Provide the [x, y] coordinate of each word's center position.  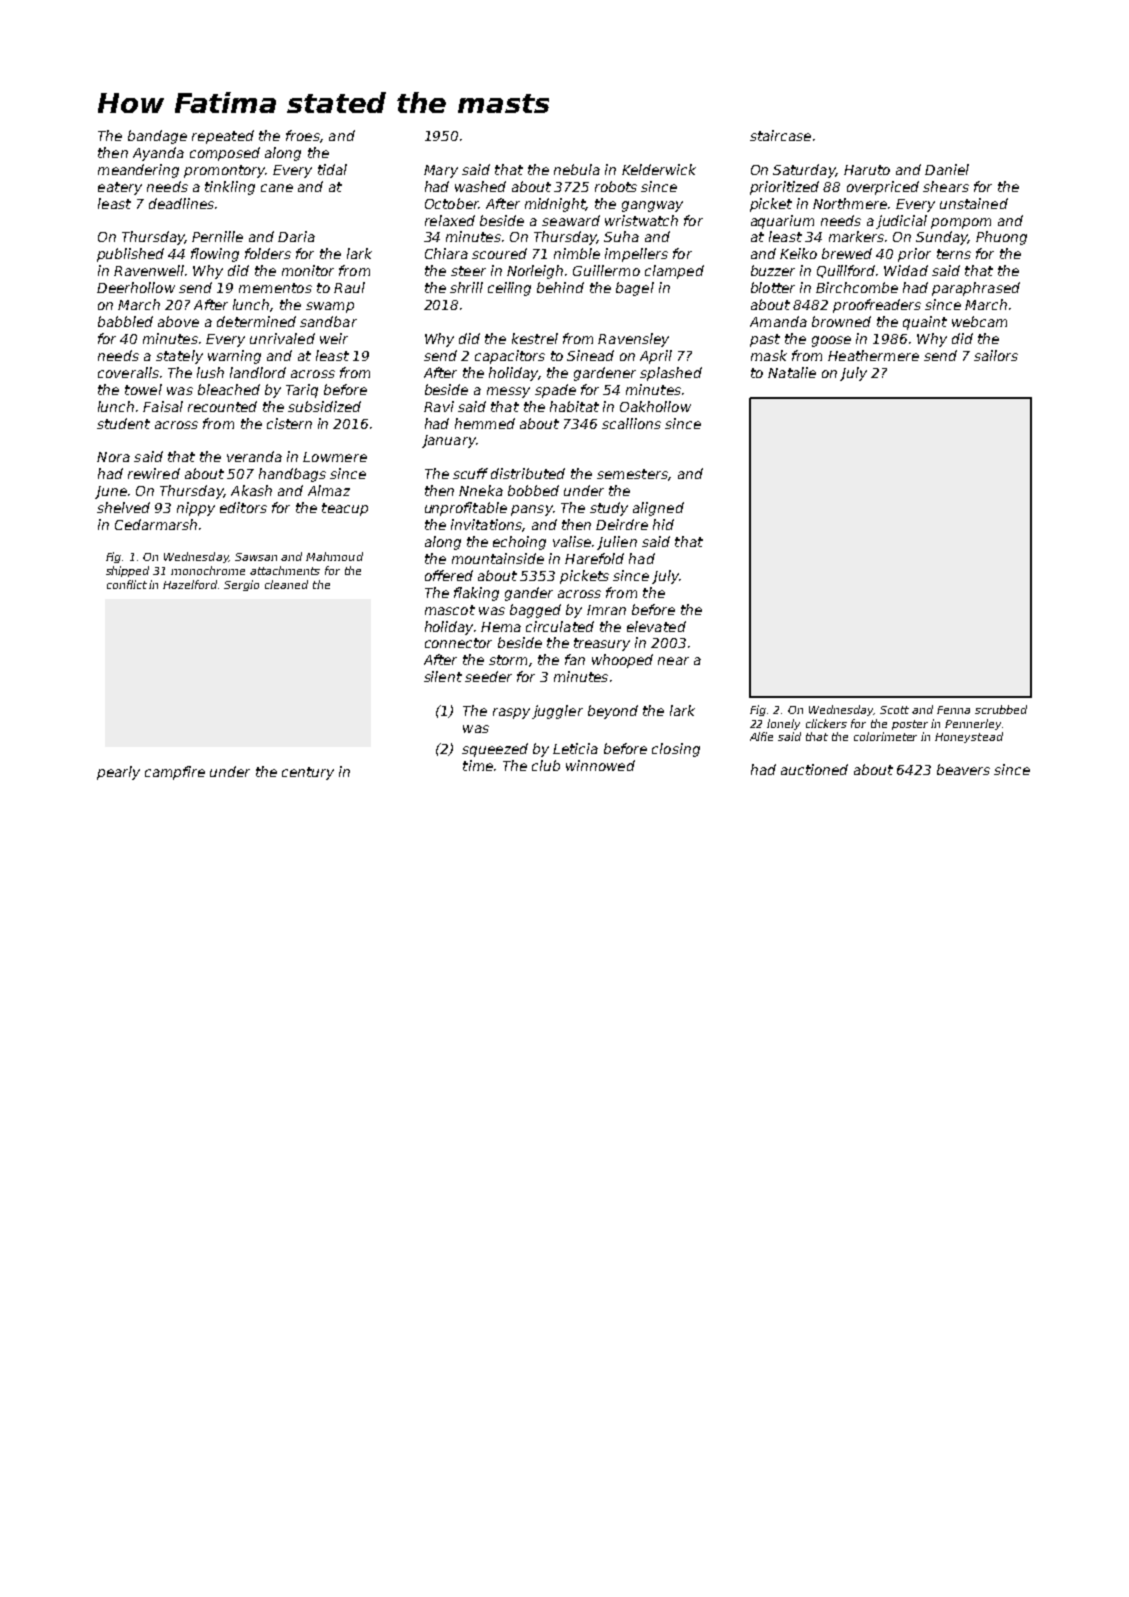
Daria [296, 236]
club [546, 765]
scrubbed [1001, 709]
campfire [175, 773]
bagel [635, 289]
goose [831, 341]
